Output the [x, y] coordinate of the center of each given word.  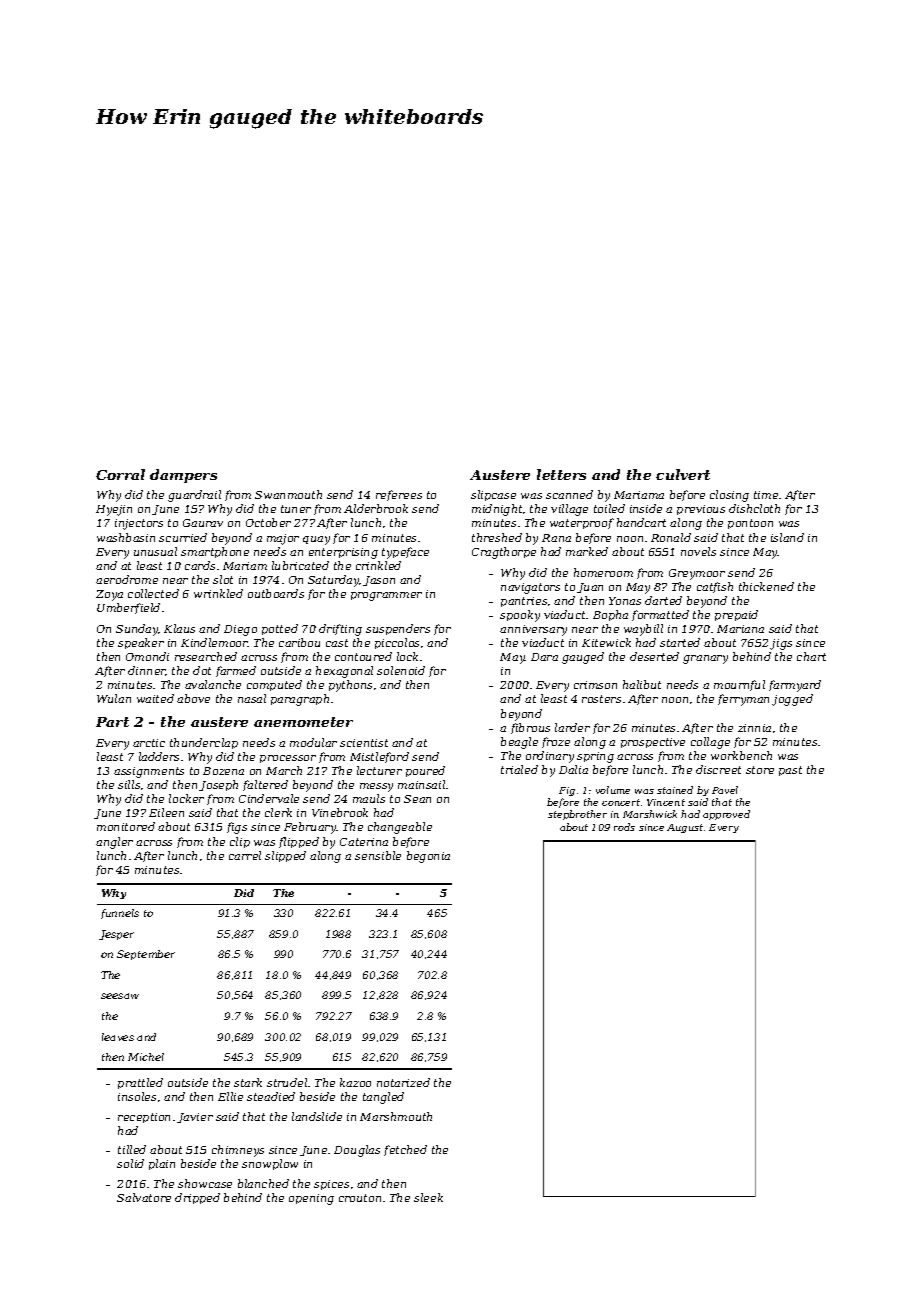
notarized [403, 1082]
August [685, 828]
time [766, 495]
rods [624, 827]
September [146, 955]
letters [561, 474]
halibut [642, 684]
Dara [544, 657]
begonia [428, 857]
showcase [205, 1183]
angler [114, 843]
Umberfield [128, 608]
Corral [120, 474]
